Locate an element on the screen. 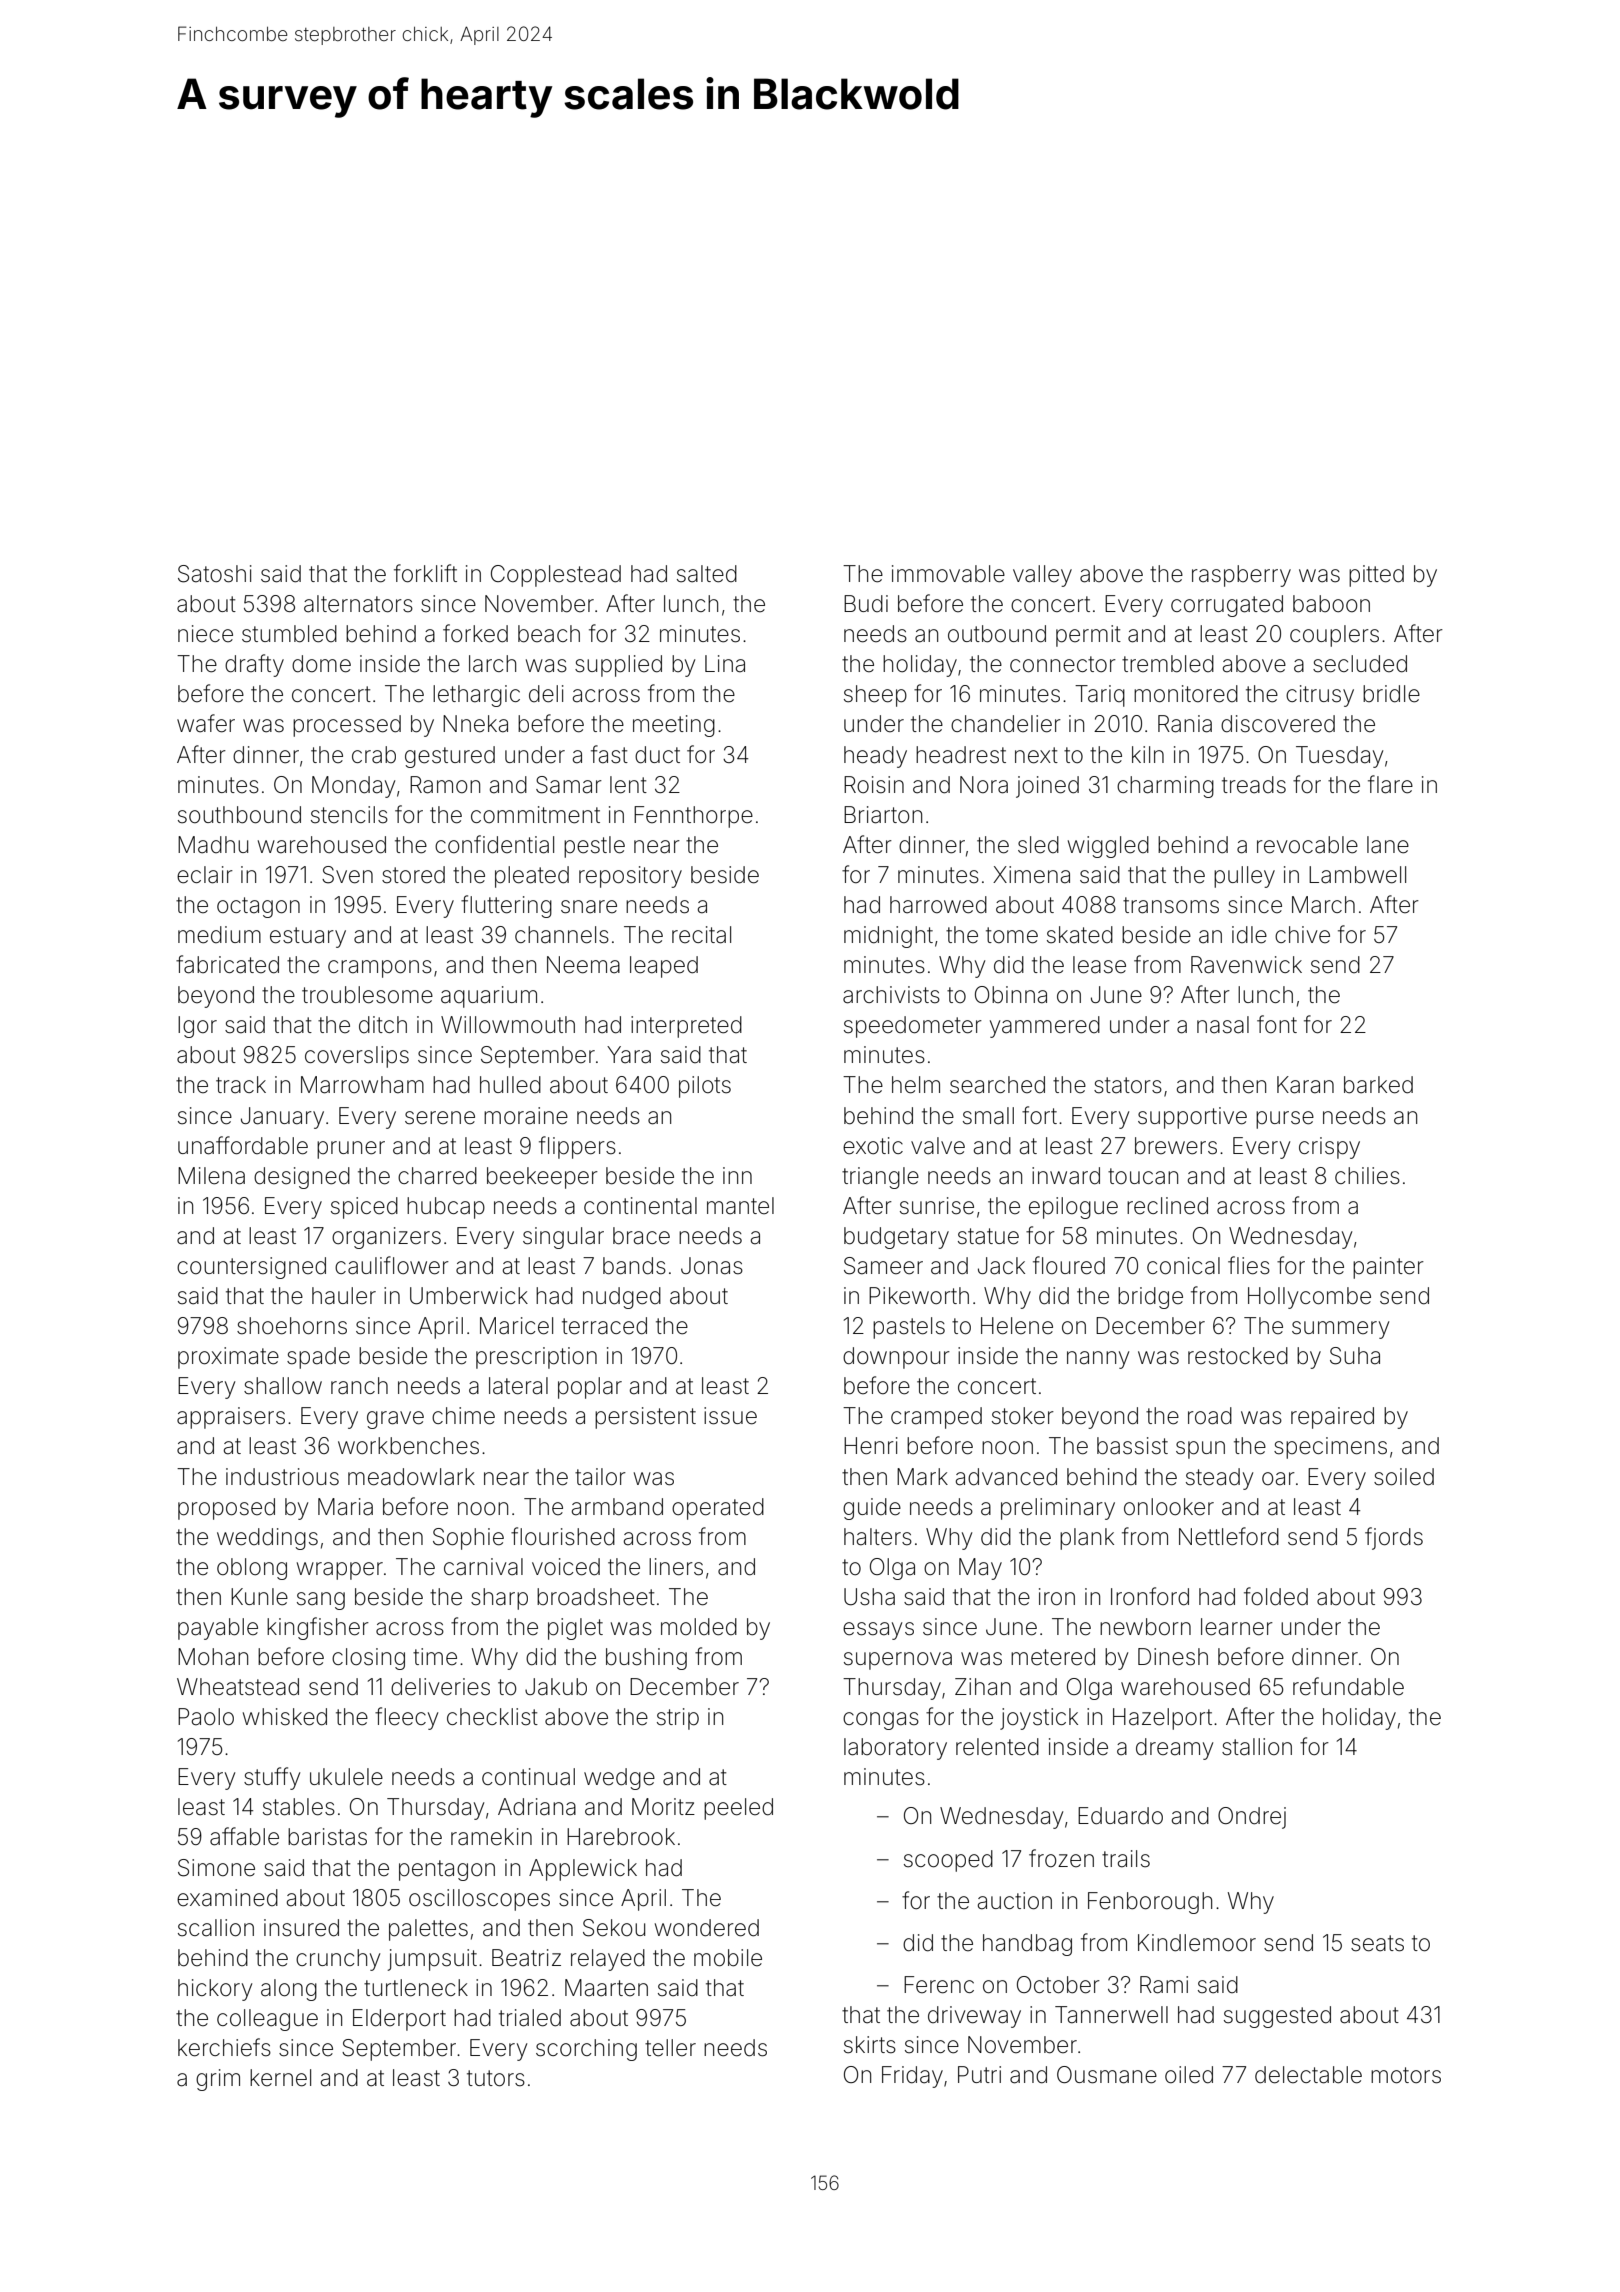 This screenshot has height=2292, width=1620. bridge is located at coordinates (1150, 1298).
